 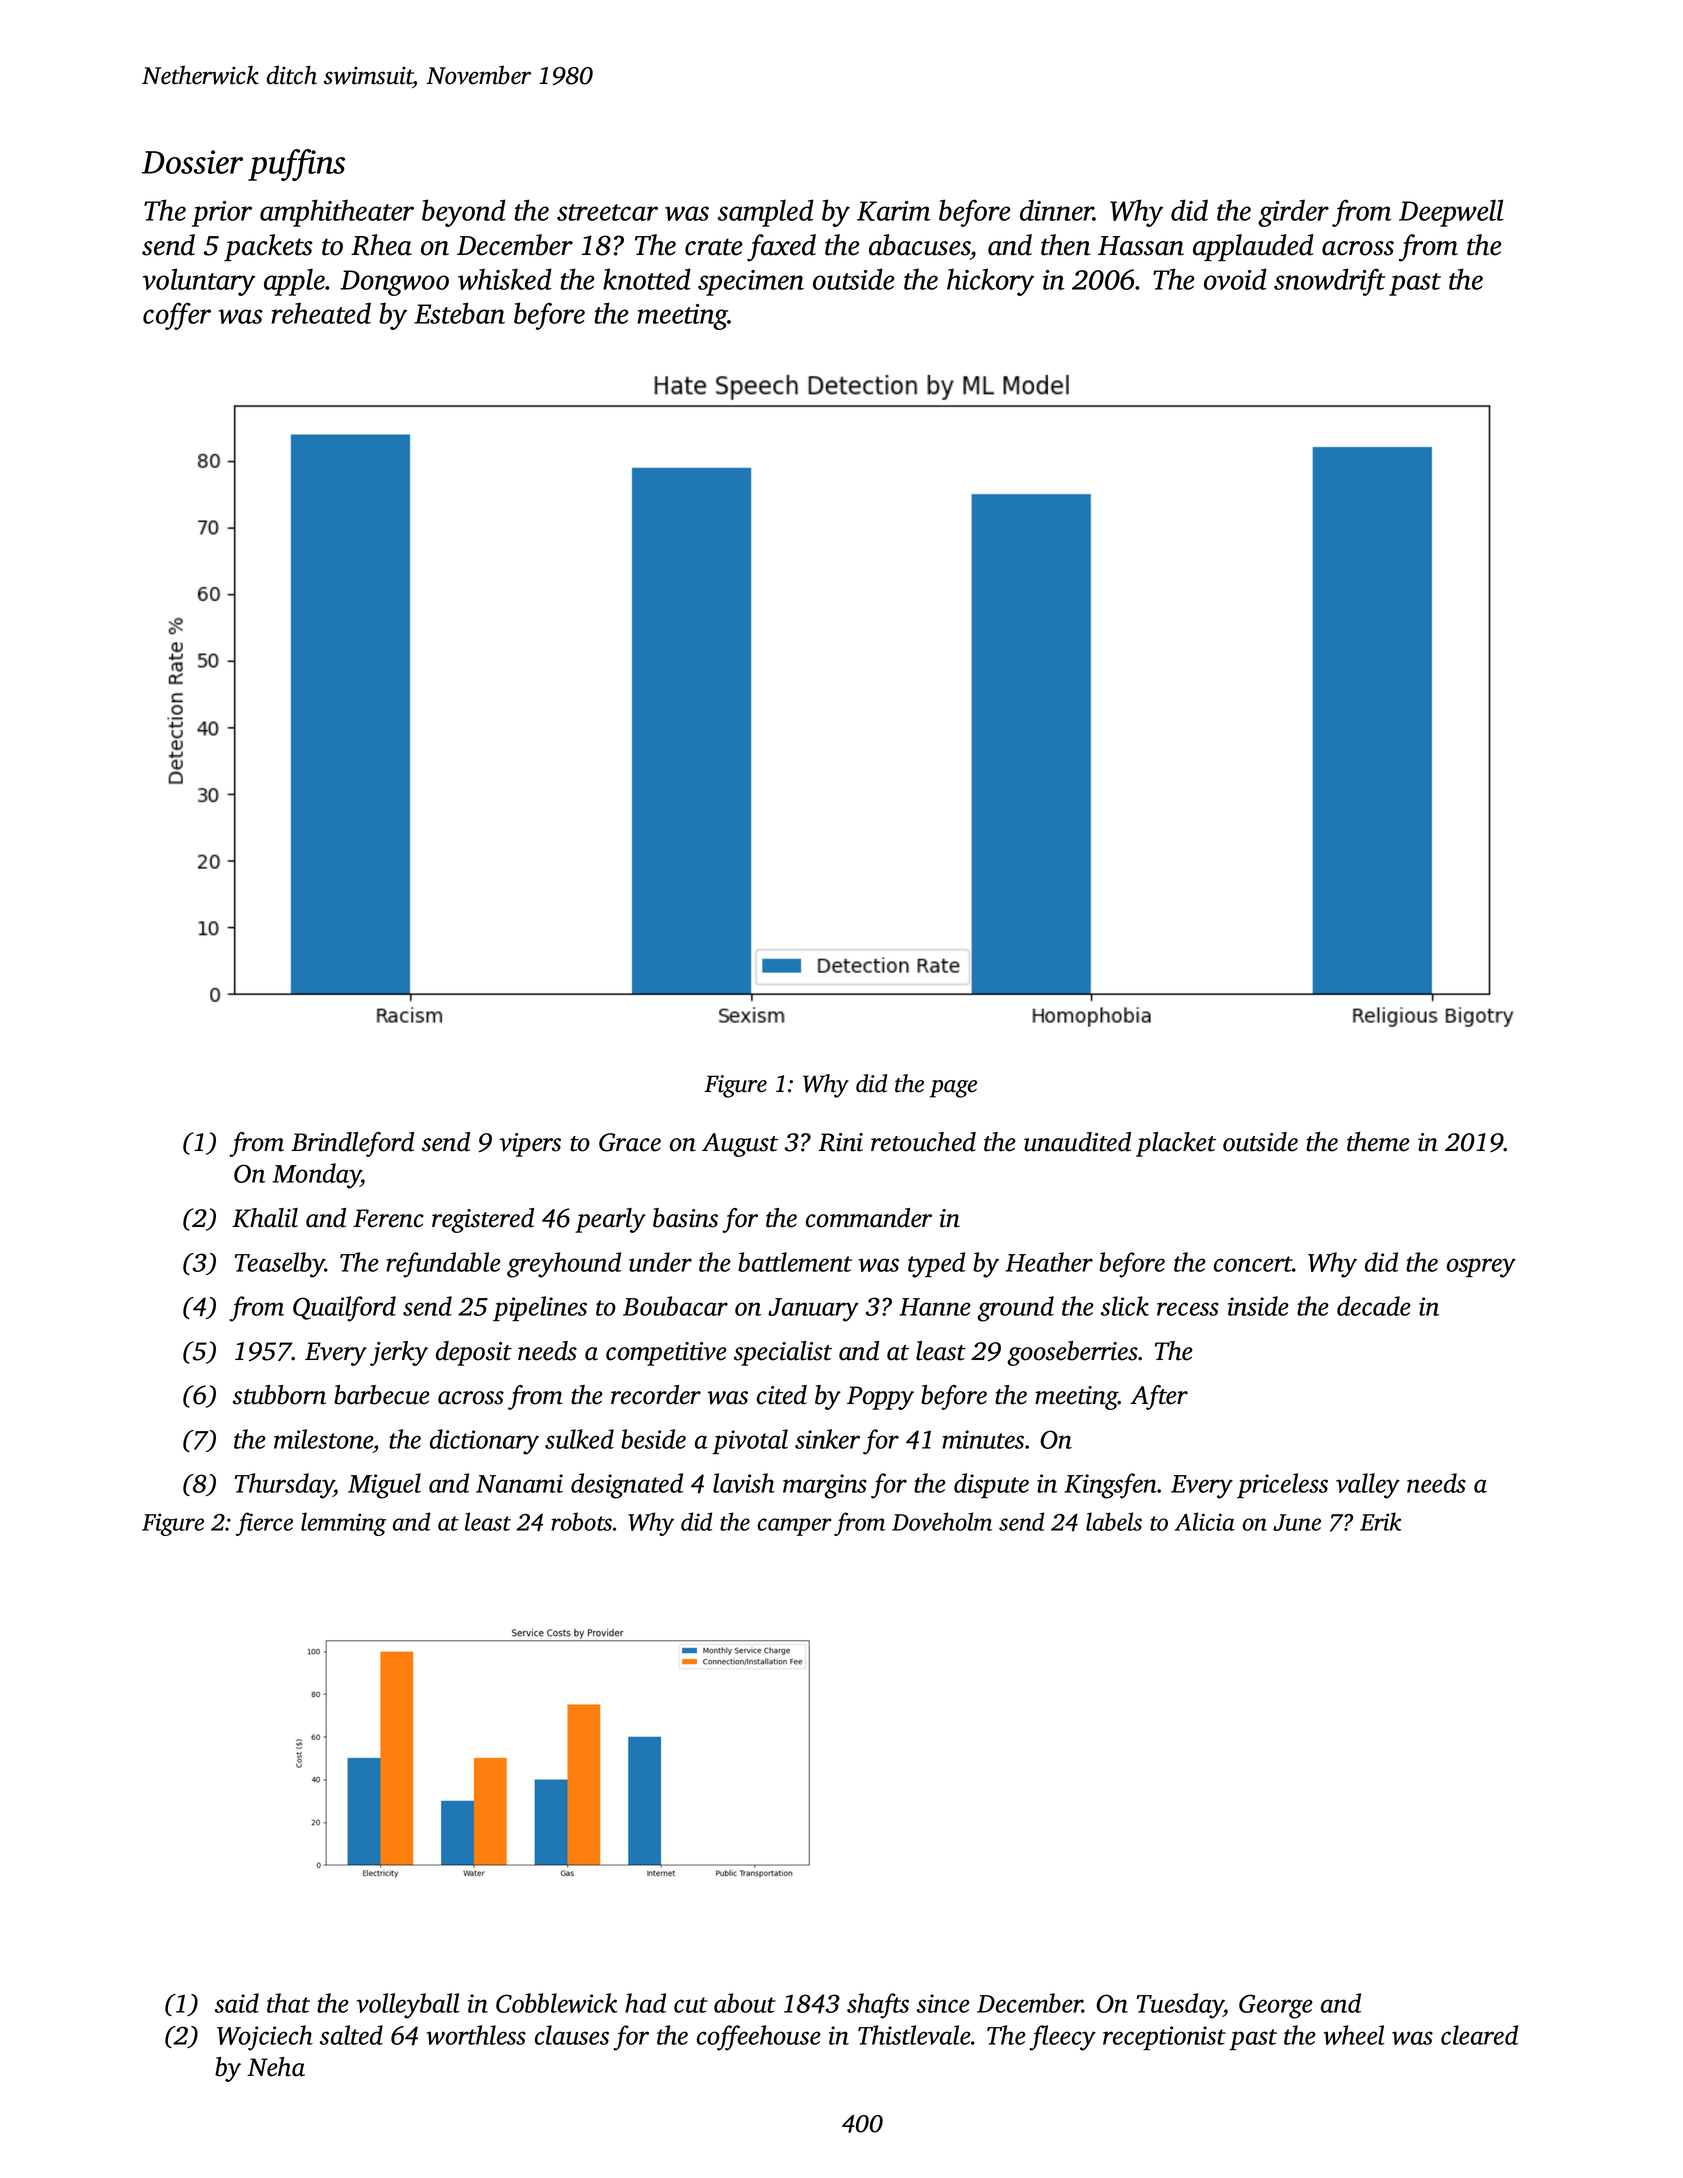 What do you see at coordinates (192, 162) in the page?
I see `Dossier` at bounding box center [192, 162].
